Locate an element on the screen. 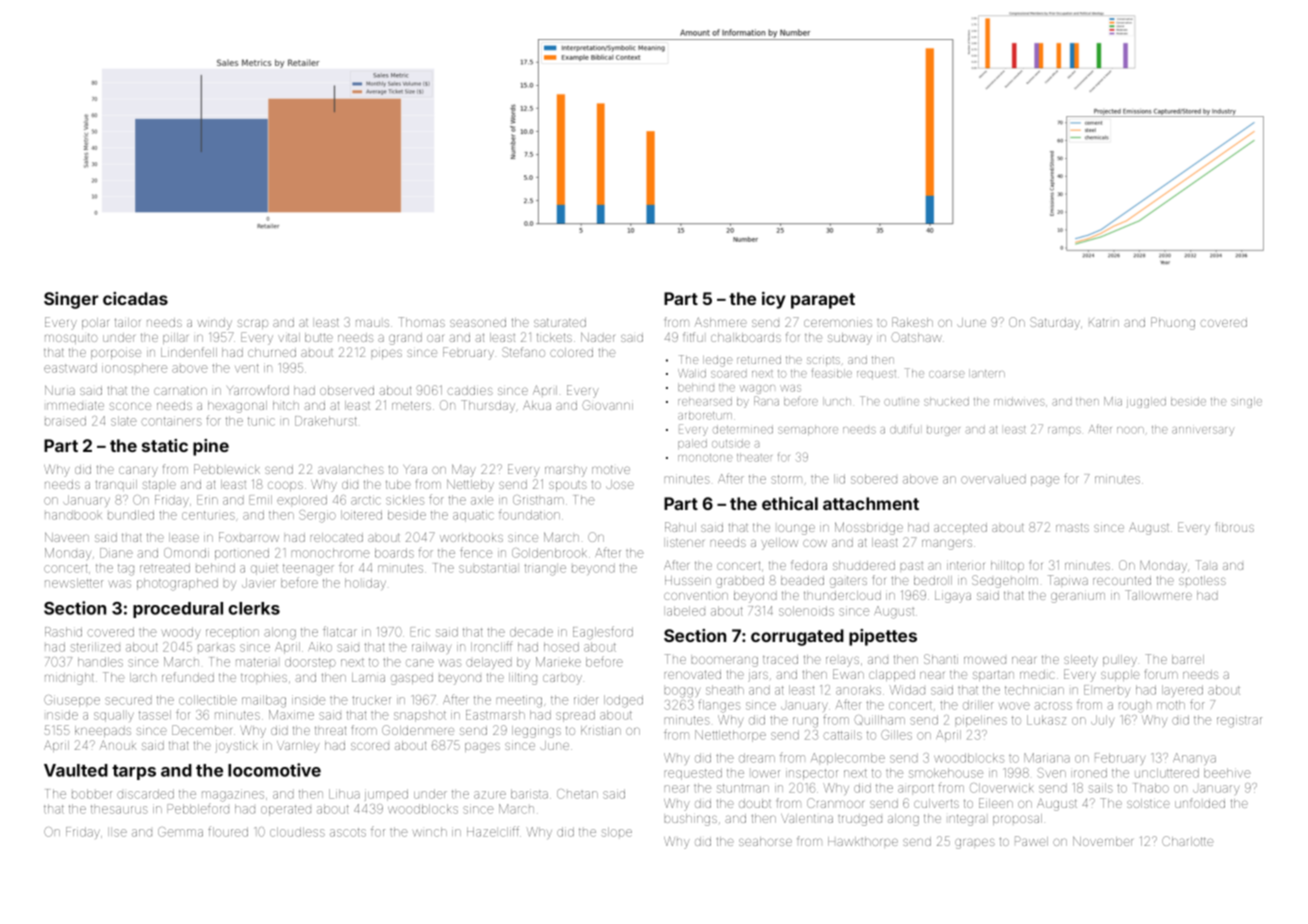  flatcar is located at coordinates (340, 631).
